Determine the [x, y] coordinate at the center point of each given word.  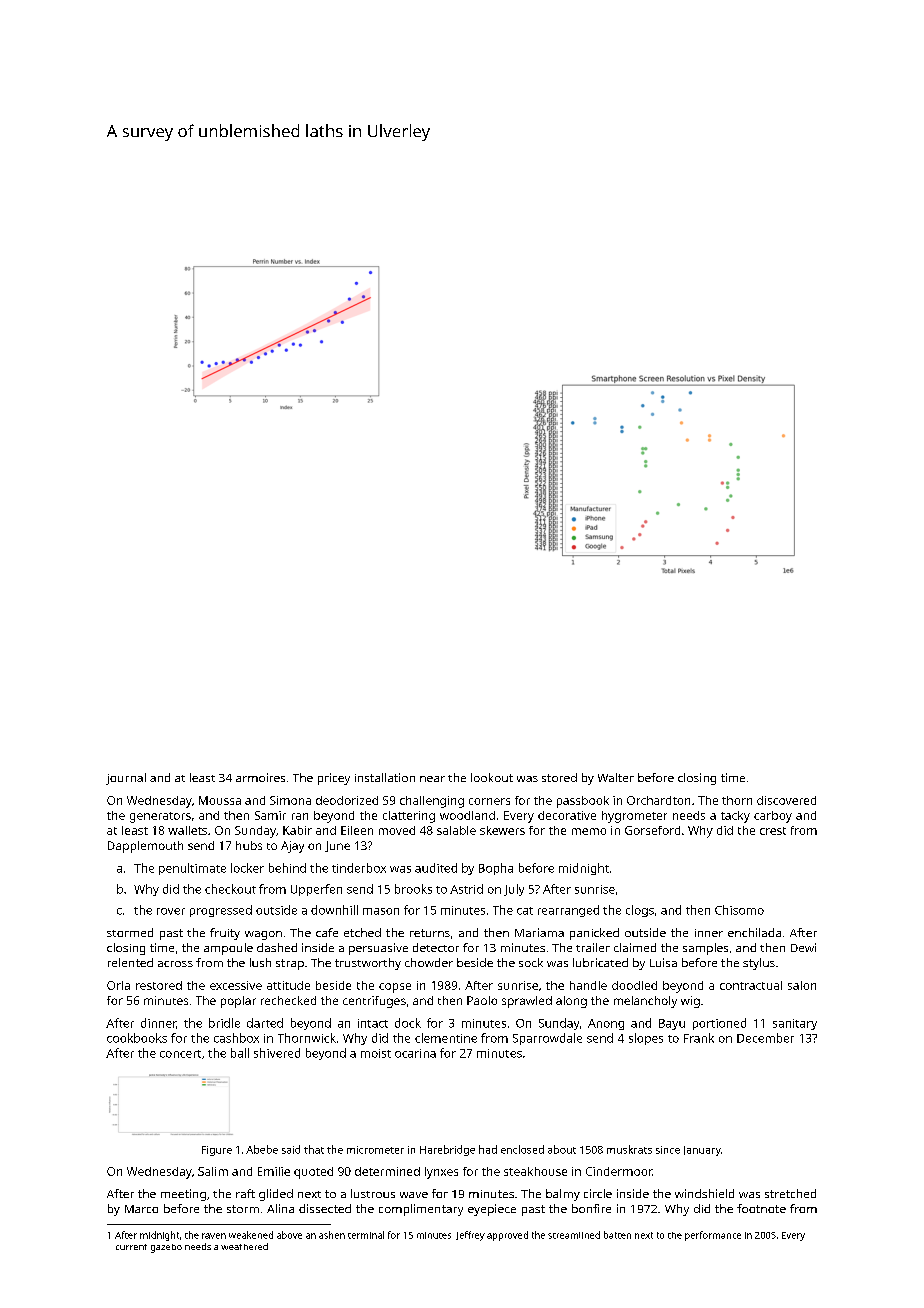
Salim [213, 1171]
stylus [759, 964]
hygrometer [634, 817]
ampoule [228, 949]
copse [395, 988]
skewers [502, 830]
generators [160, 817]
